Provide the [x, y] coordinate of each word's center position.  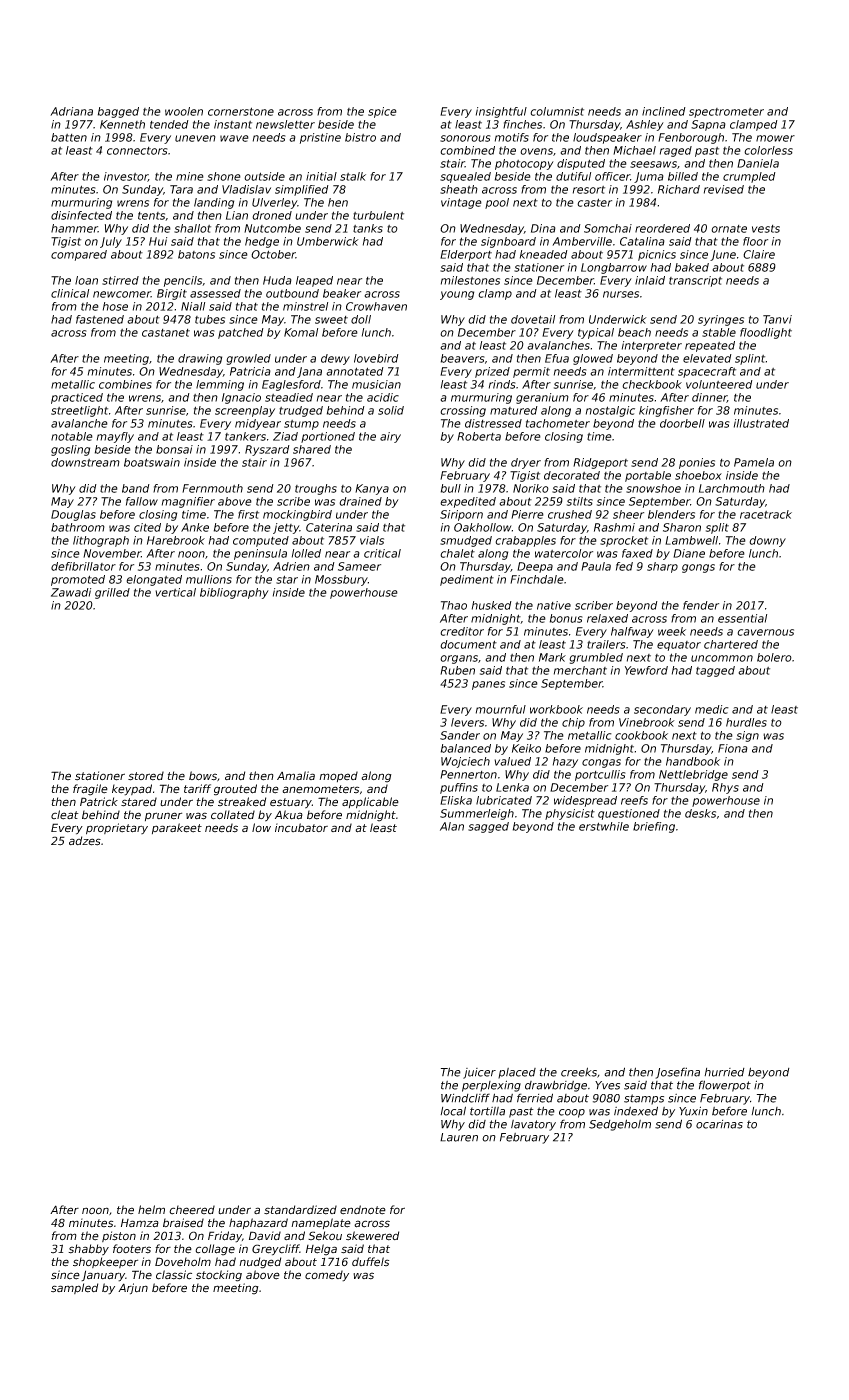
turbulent [378, 215]
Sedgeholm [620, 1125]
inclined [664, 111]
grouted [235, 790]
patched [241, 333]
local [453, 1111]
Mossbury [341, 580]
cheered [192, 1210]
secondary [662, 710]
